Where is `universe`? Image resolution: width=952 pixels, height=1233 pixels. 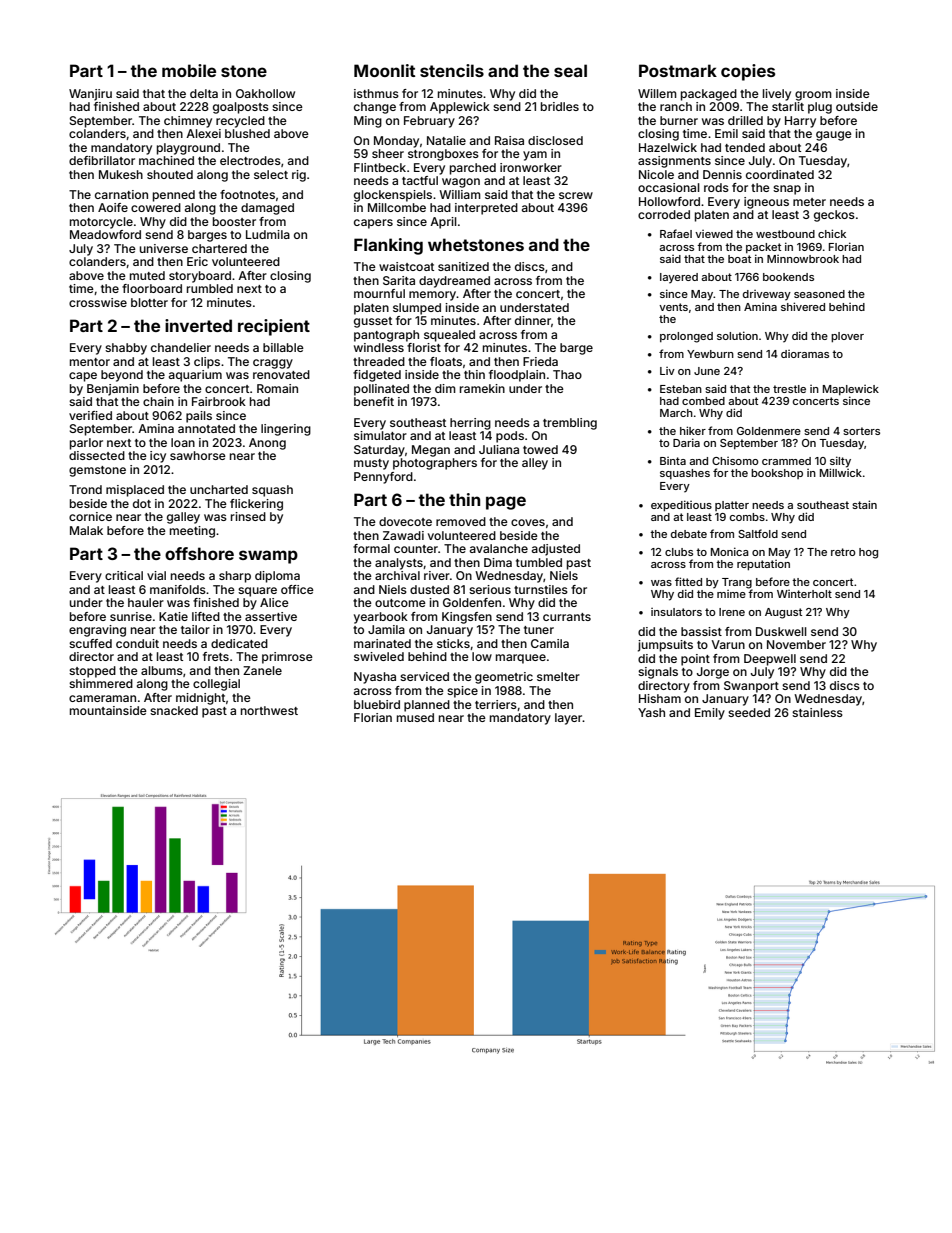 universe is located at coordinates (164, 248).
